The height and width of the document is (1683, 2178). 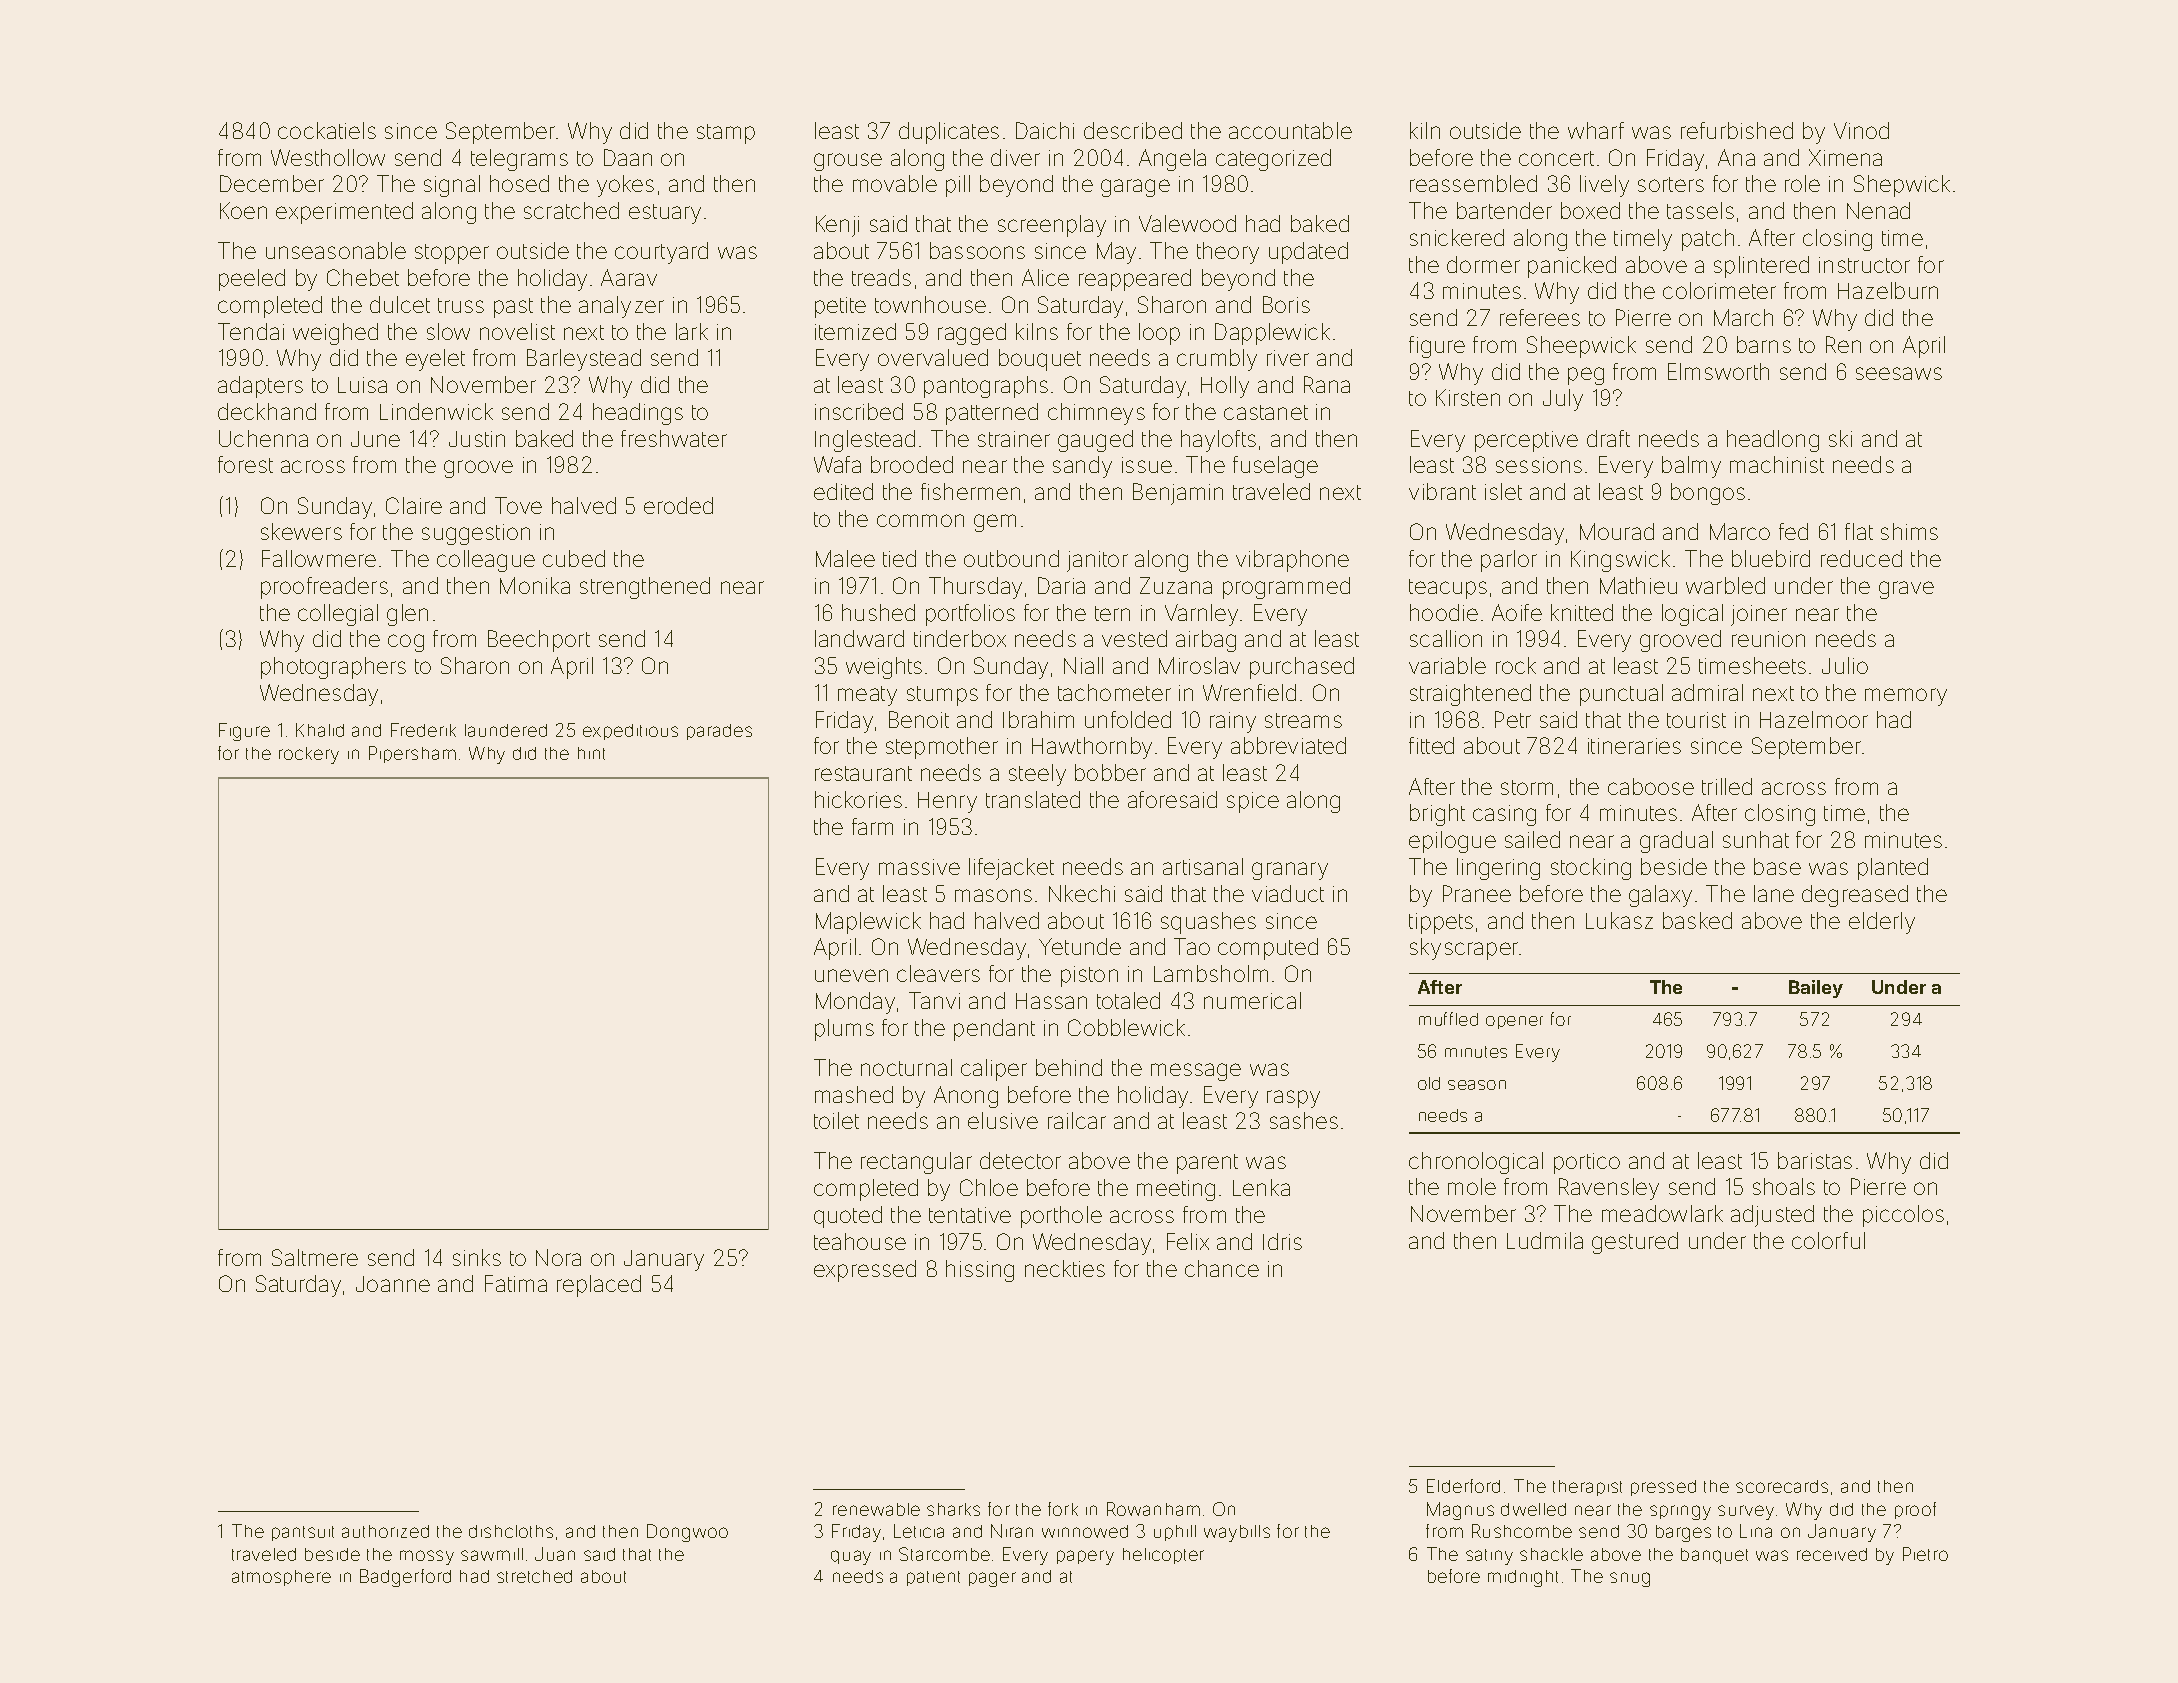 What do you see at coordinates (1774, 893) in the document?
I see `lane` at bounding box center [1774, 893].
